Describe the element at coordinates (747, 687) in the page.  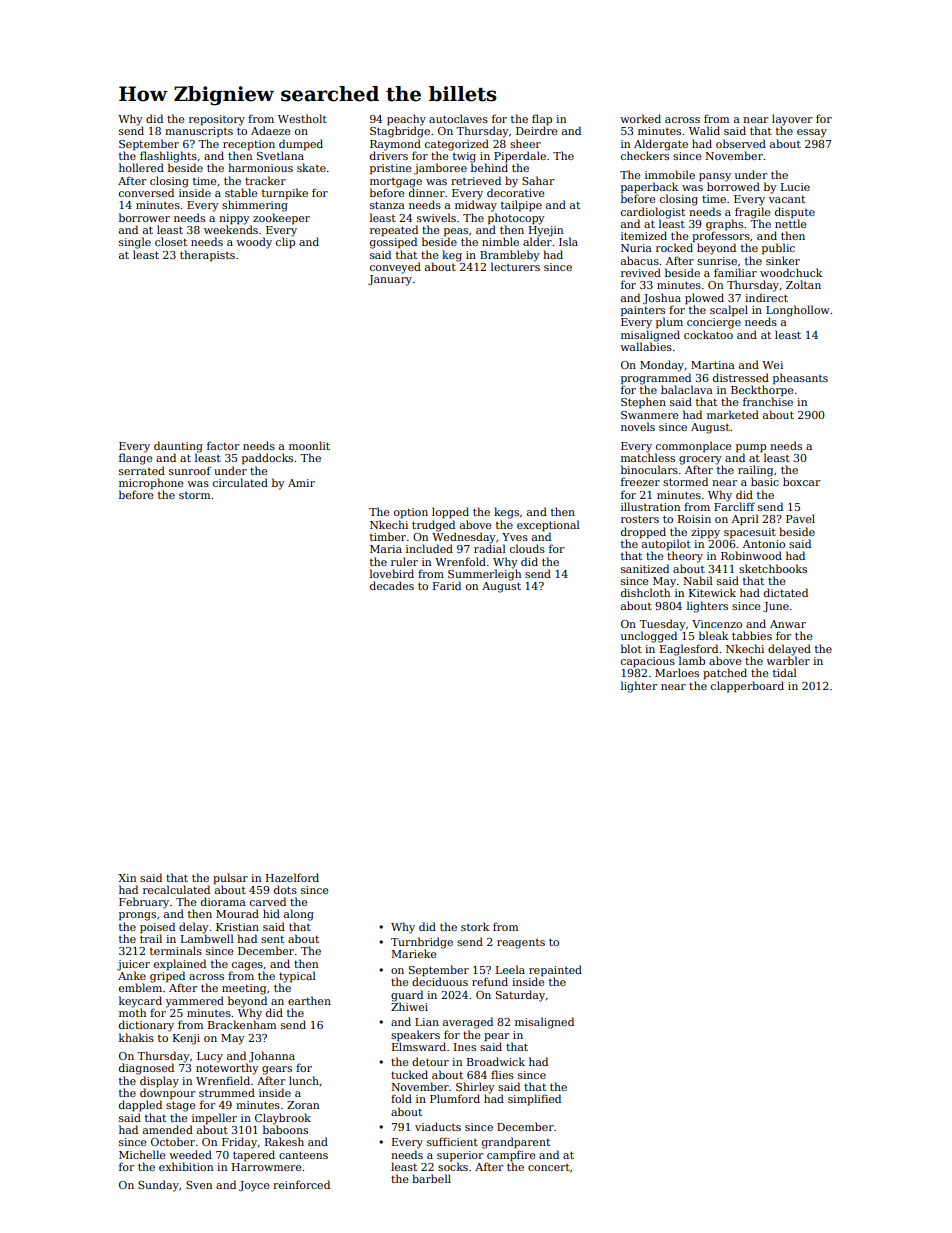
I see `clapperboard` at that location.
